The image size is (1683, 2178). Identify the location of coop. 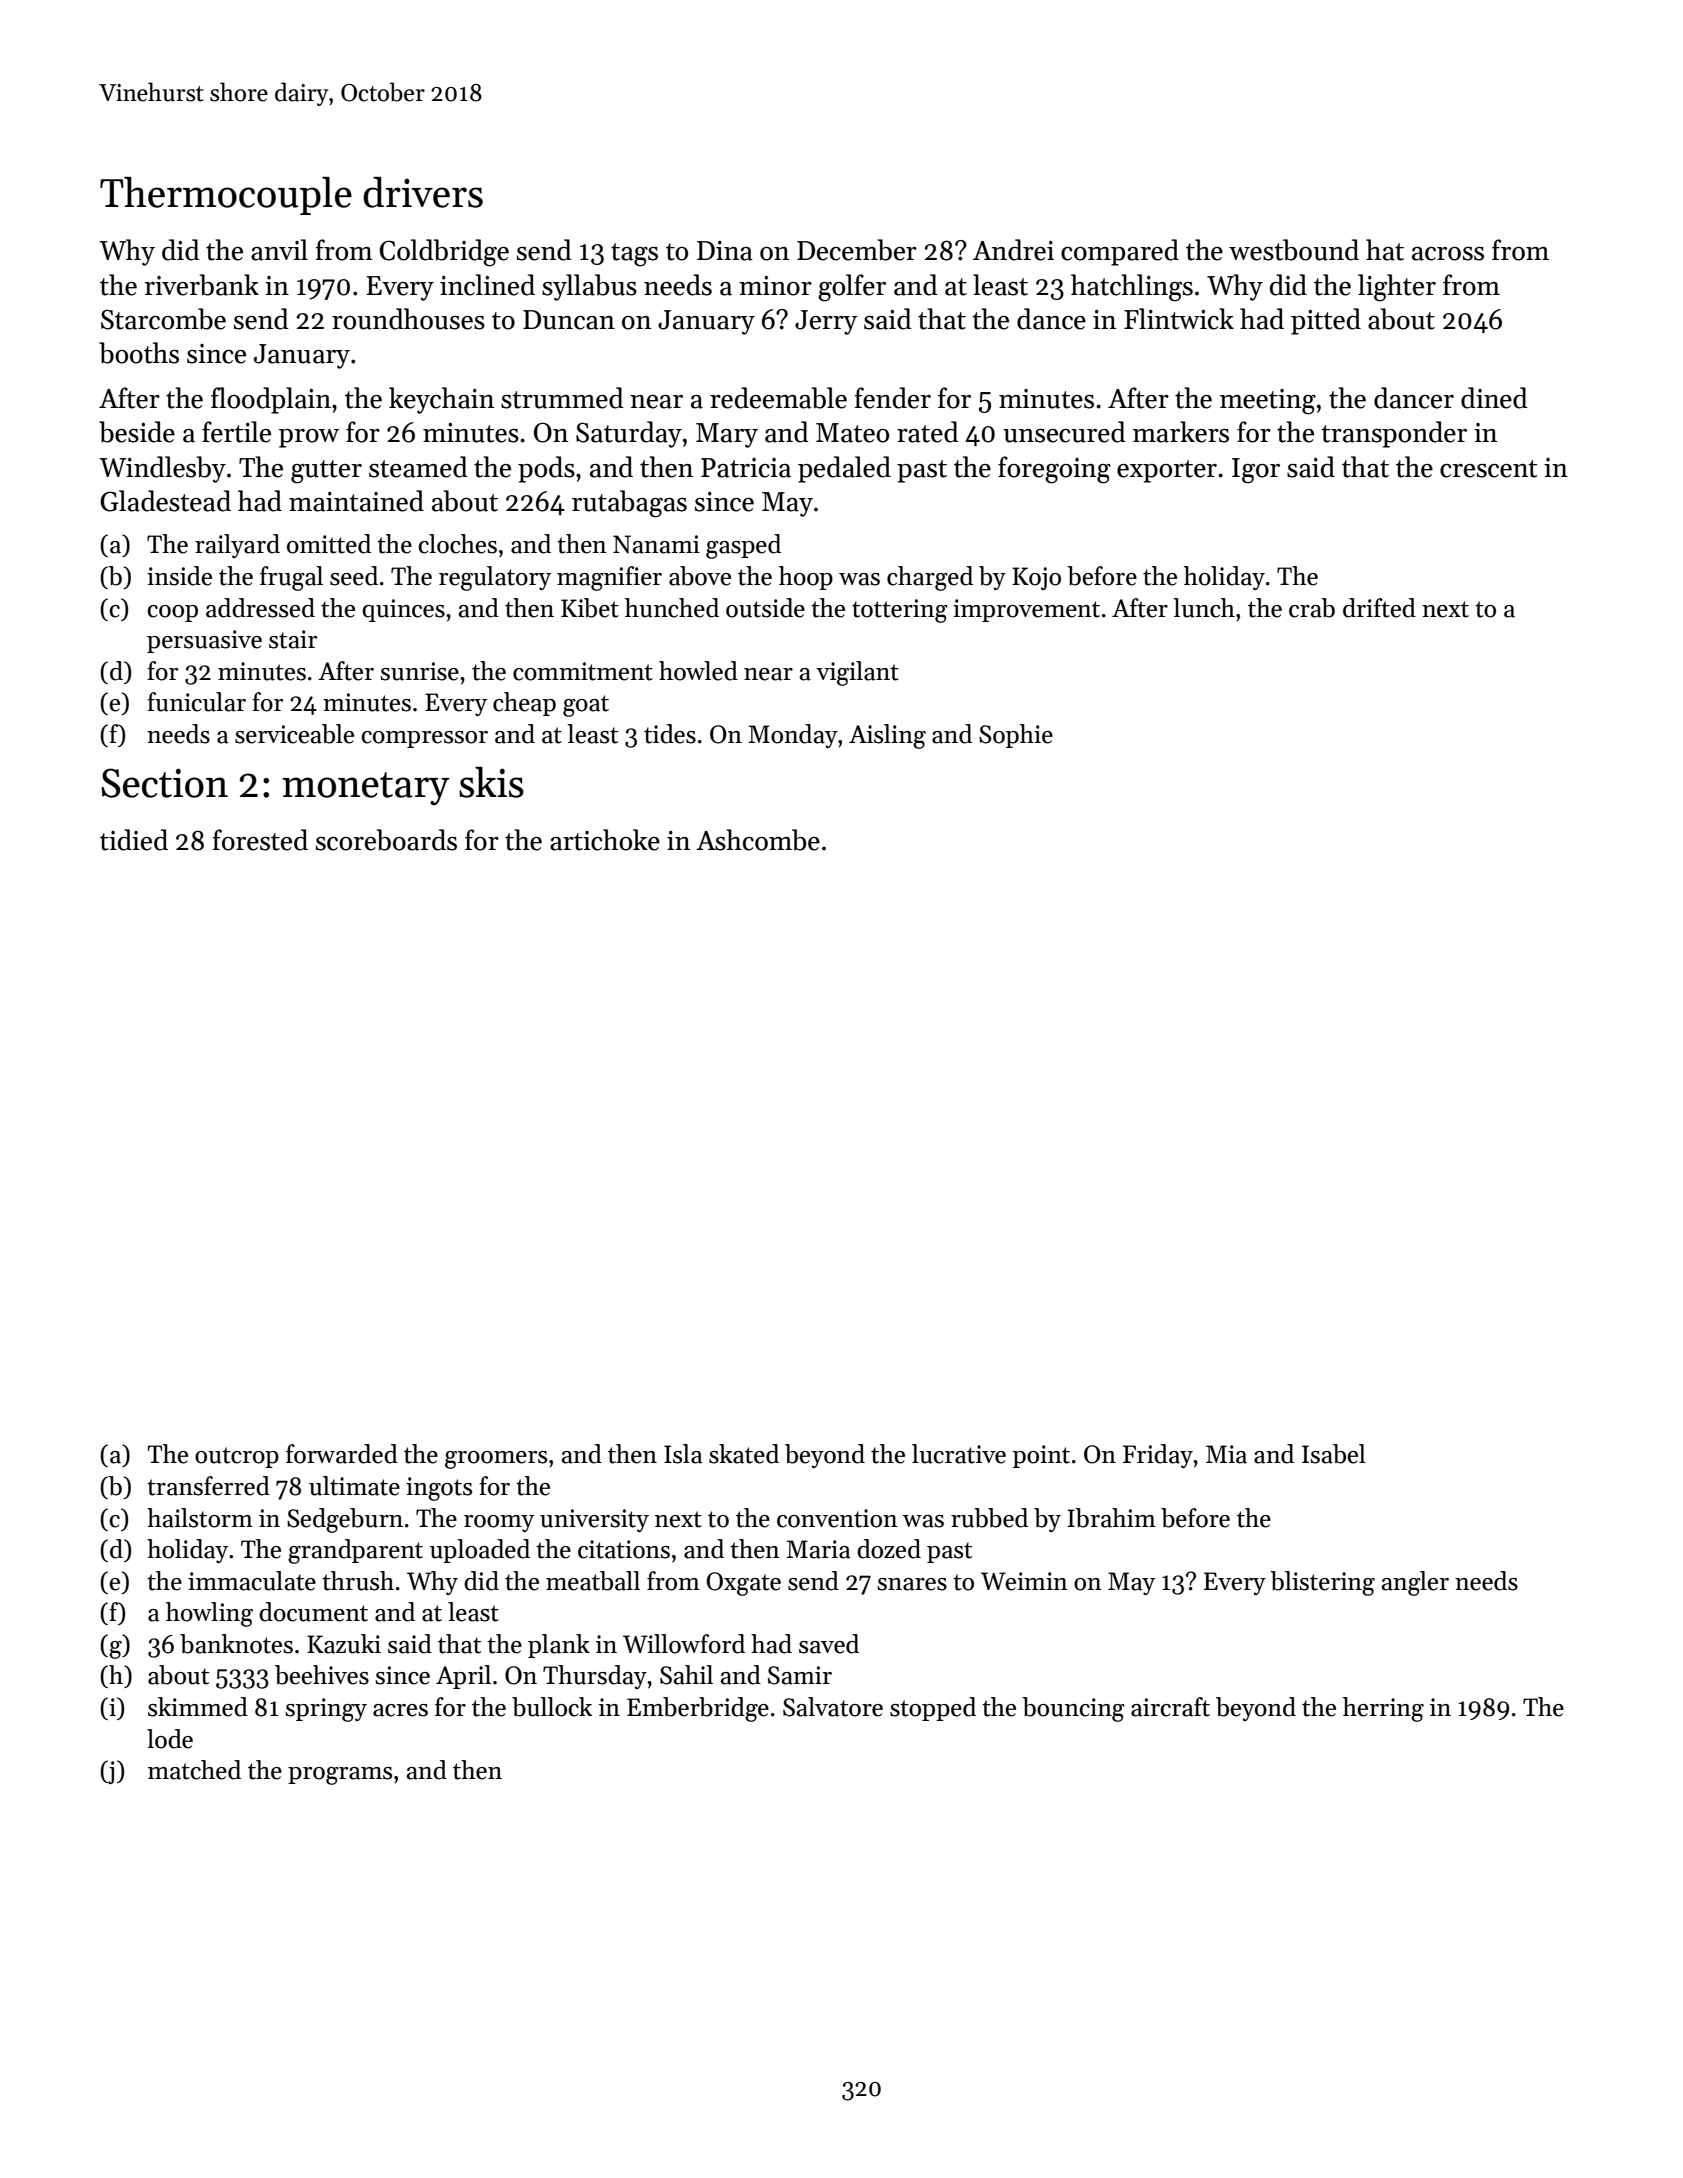
(172, 613).
